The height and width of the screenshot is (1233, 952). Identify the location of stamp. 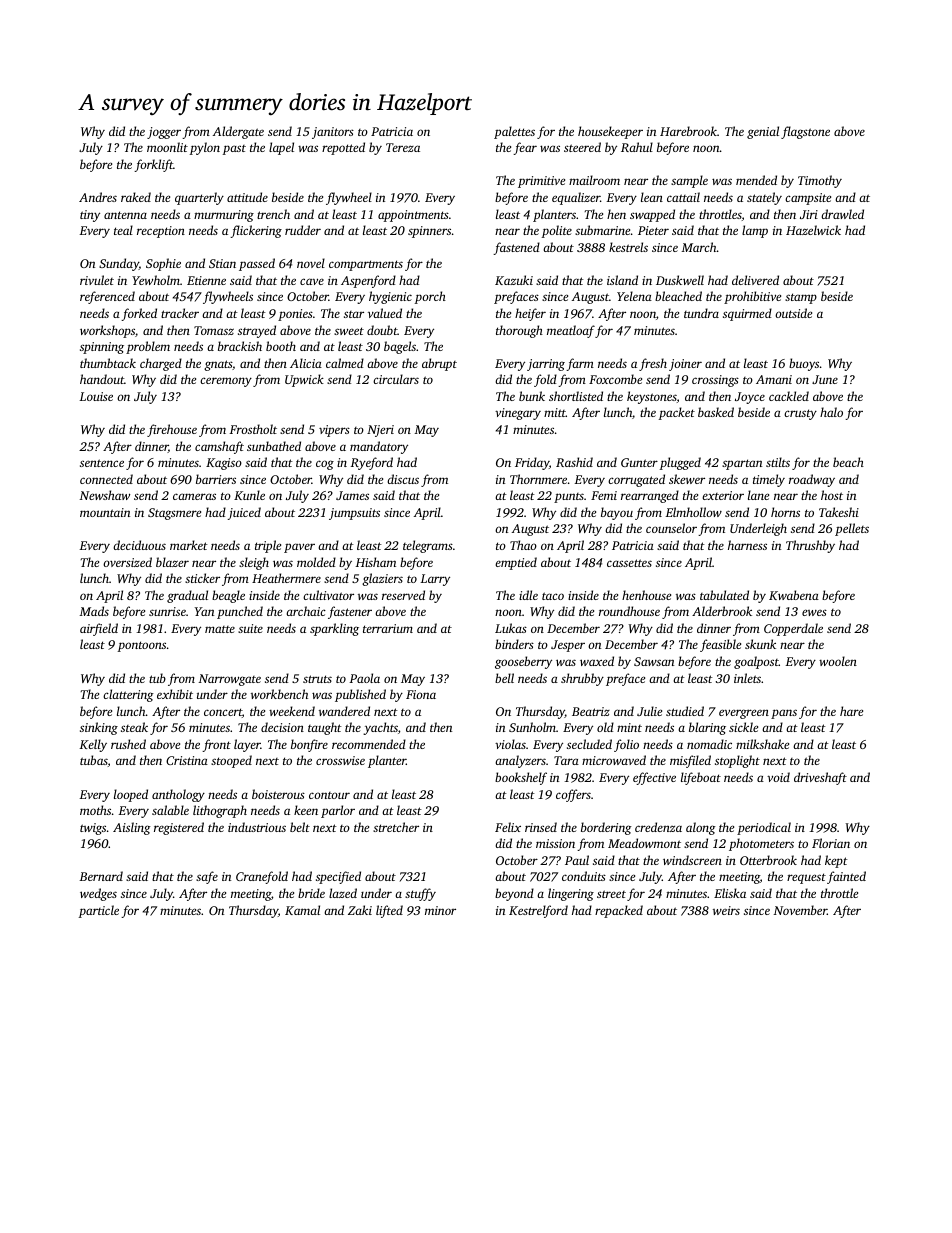
(801, 298).
